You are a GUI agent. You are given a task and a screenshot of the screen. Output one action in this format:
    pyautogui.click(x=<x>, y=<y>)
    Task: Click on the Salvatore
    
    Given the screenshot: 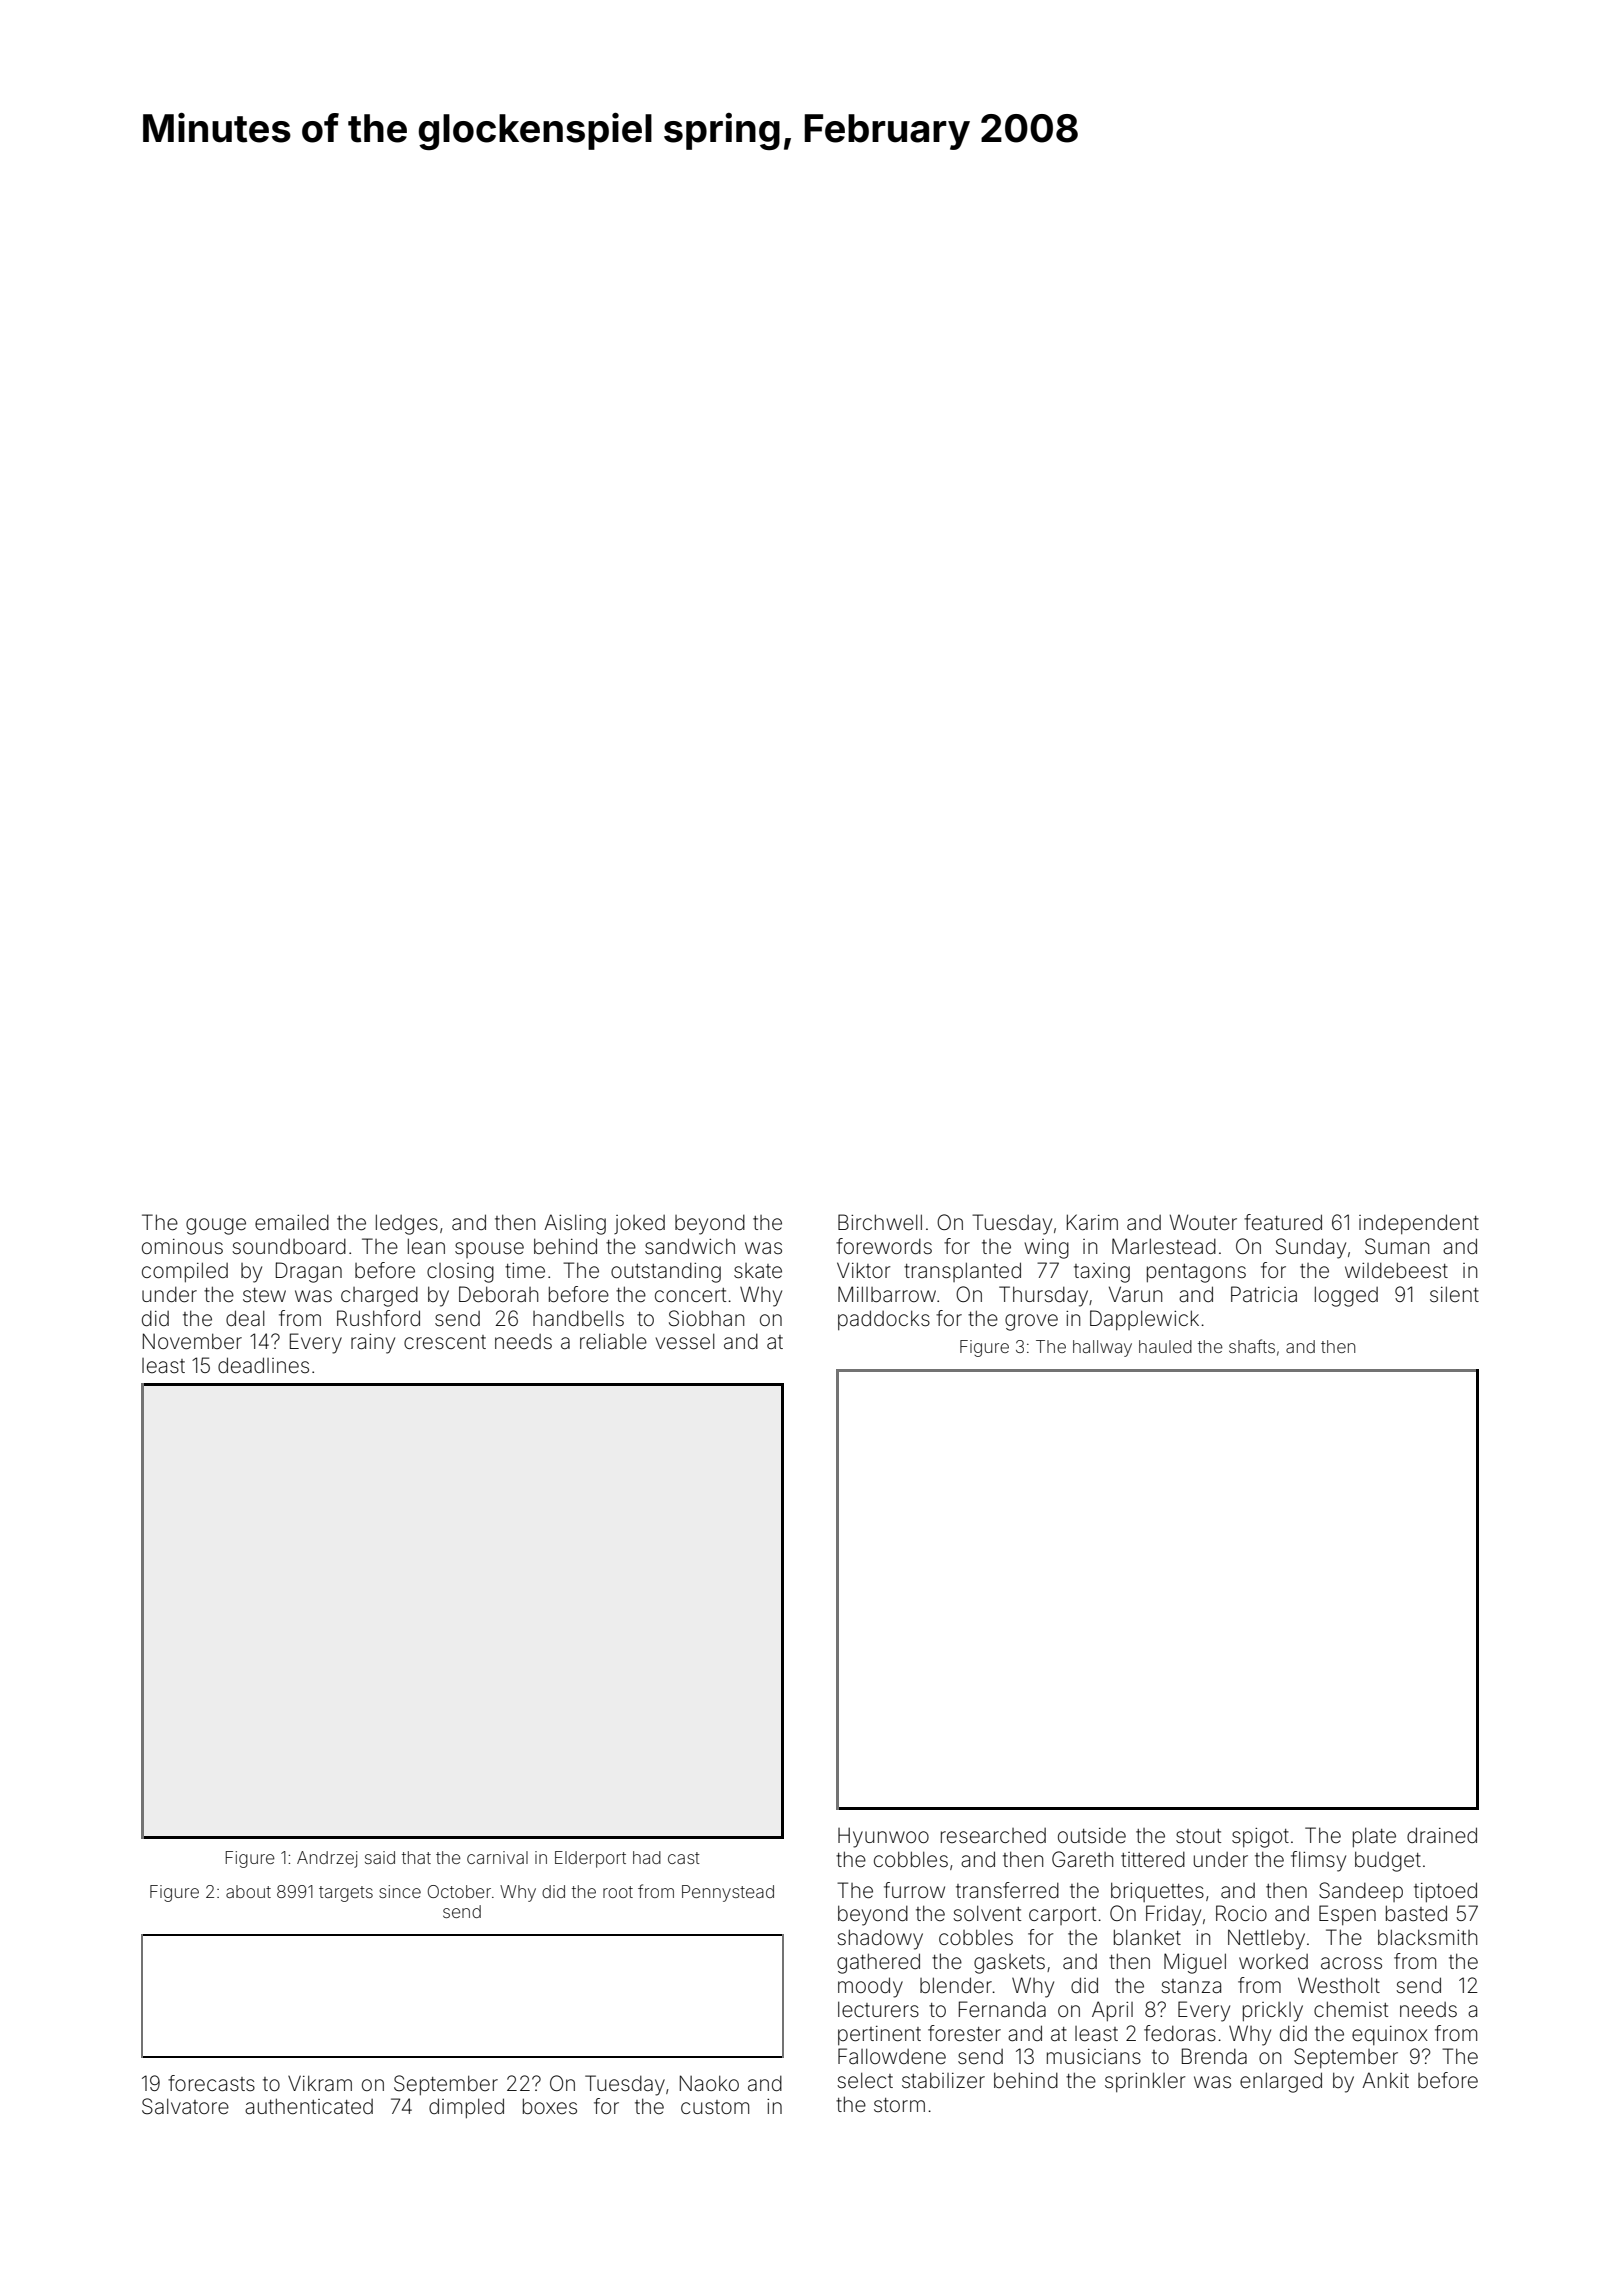 What is the action you would take?
    pyautogui.click(x=185, y=2106)
